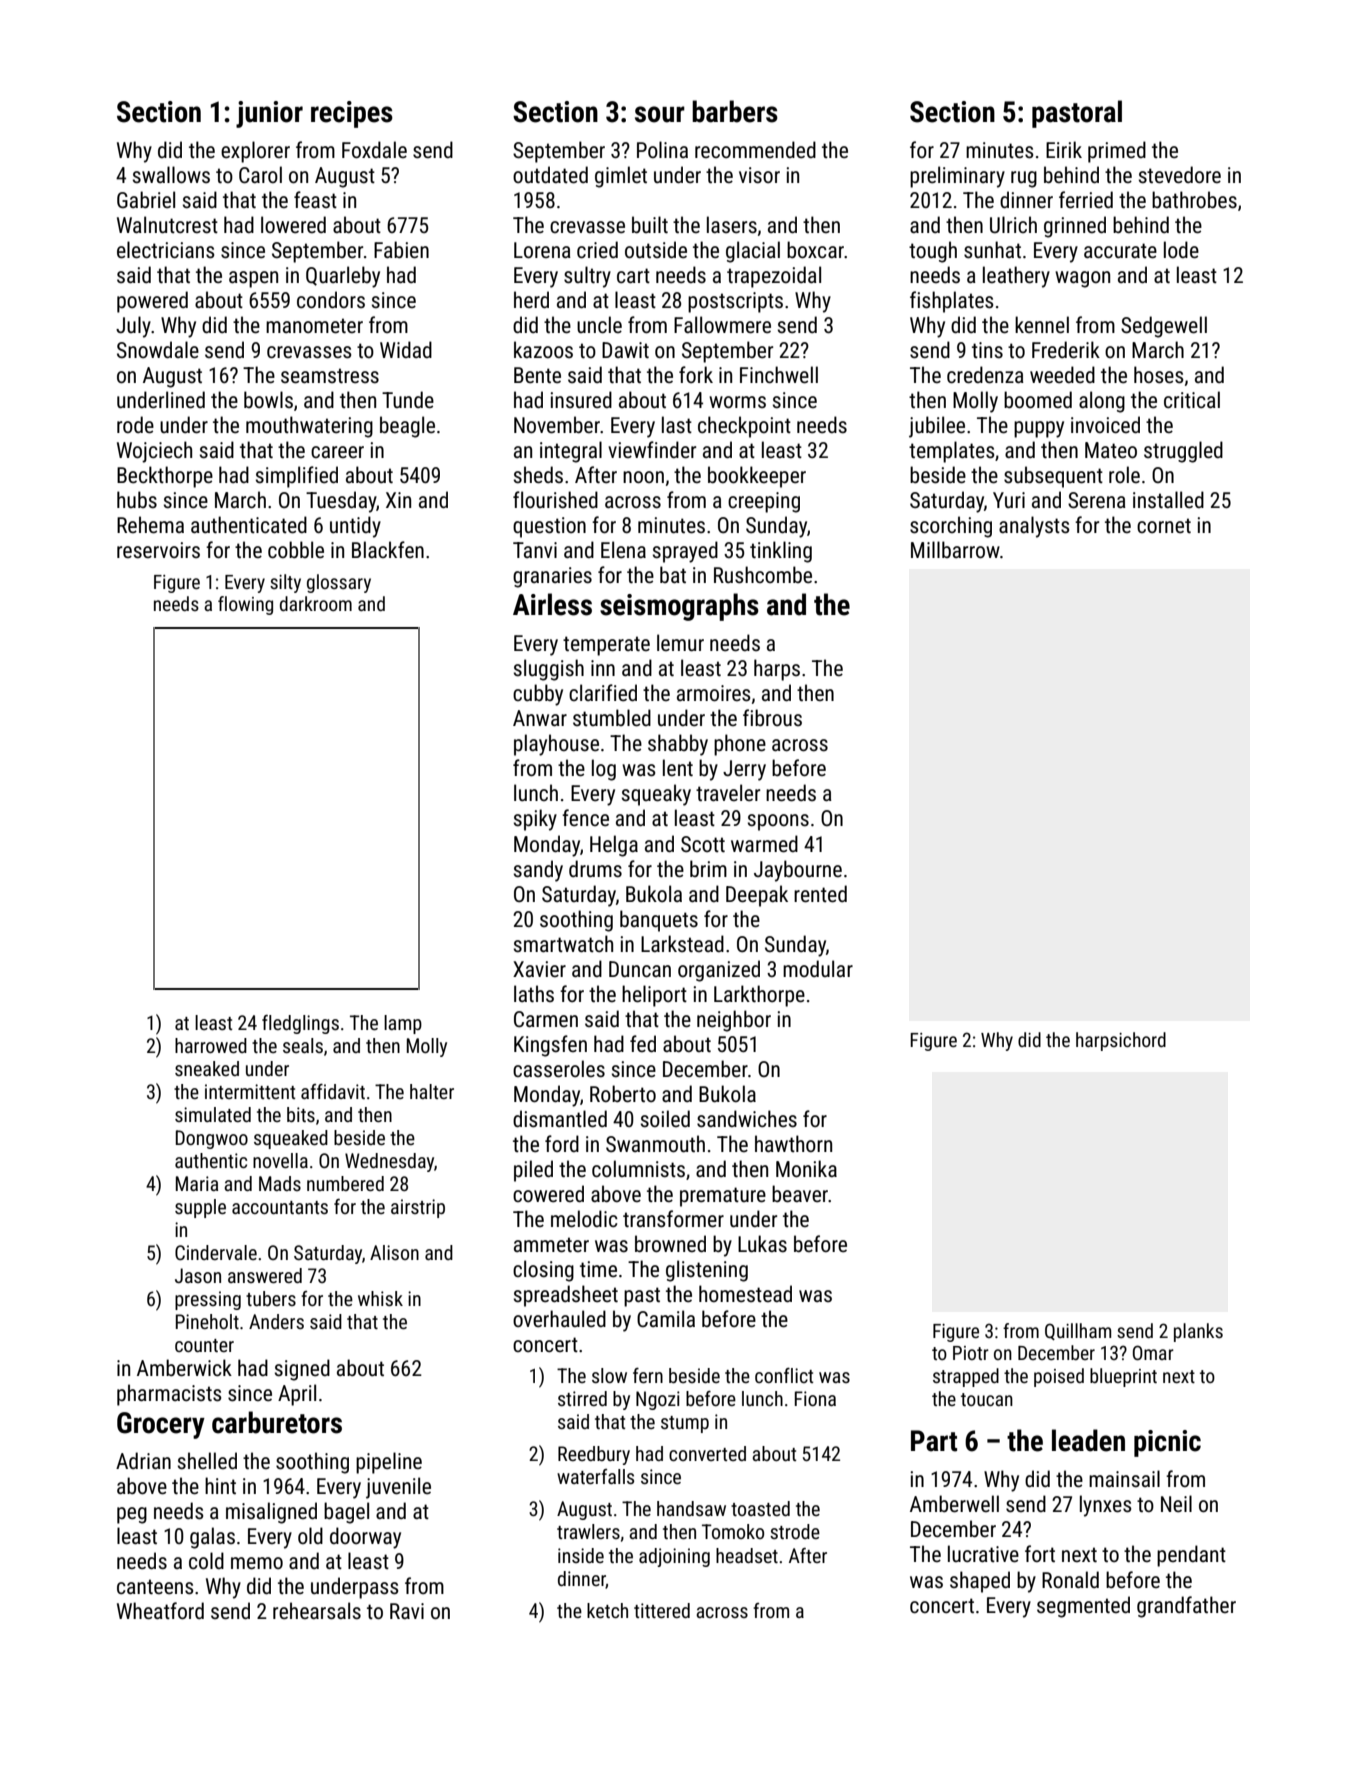 This screenshot has width=1366, height=1768. Describe the element at coordinates (584, 1219) in the screenshot. I see `melodic` at that location.
